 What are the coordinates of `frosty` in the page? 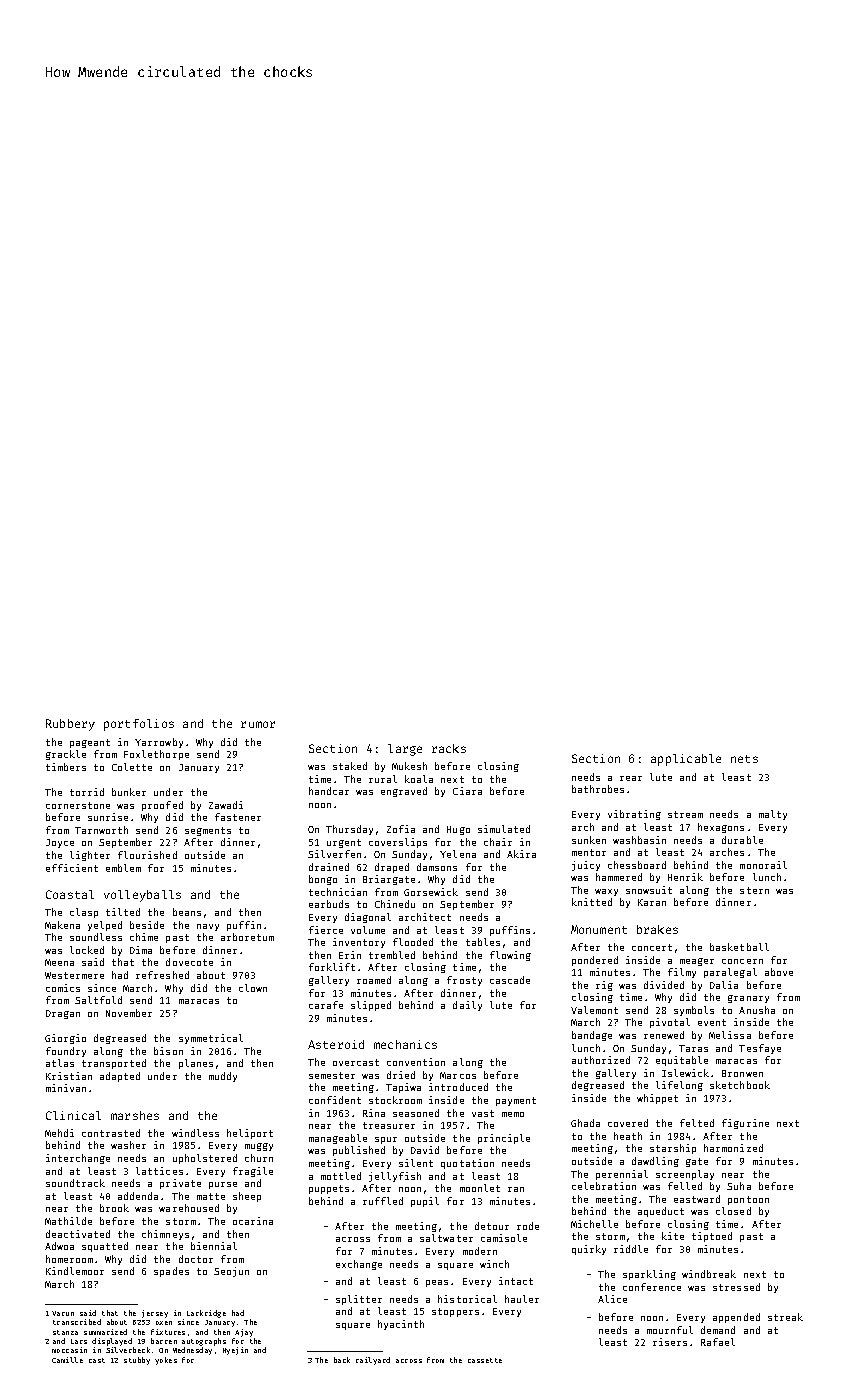 It's located at (464, 981).
